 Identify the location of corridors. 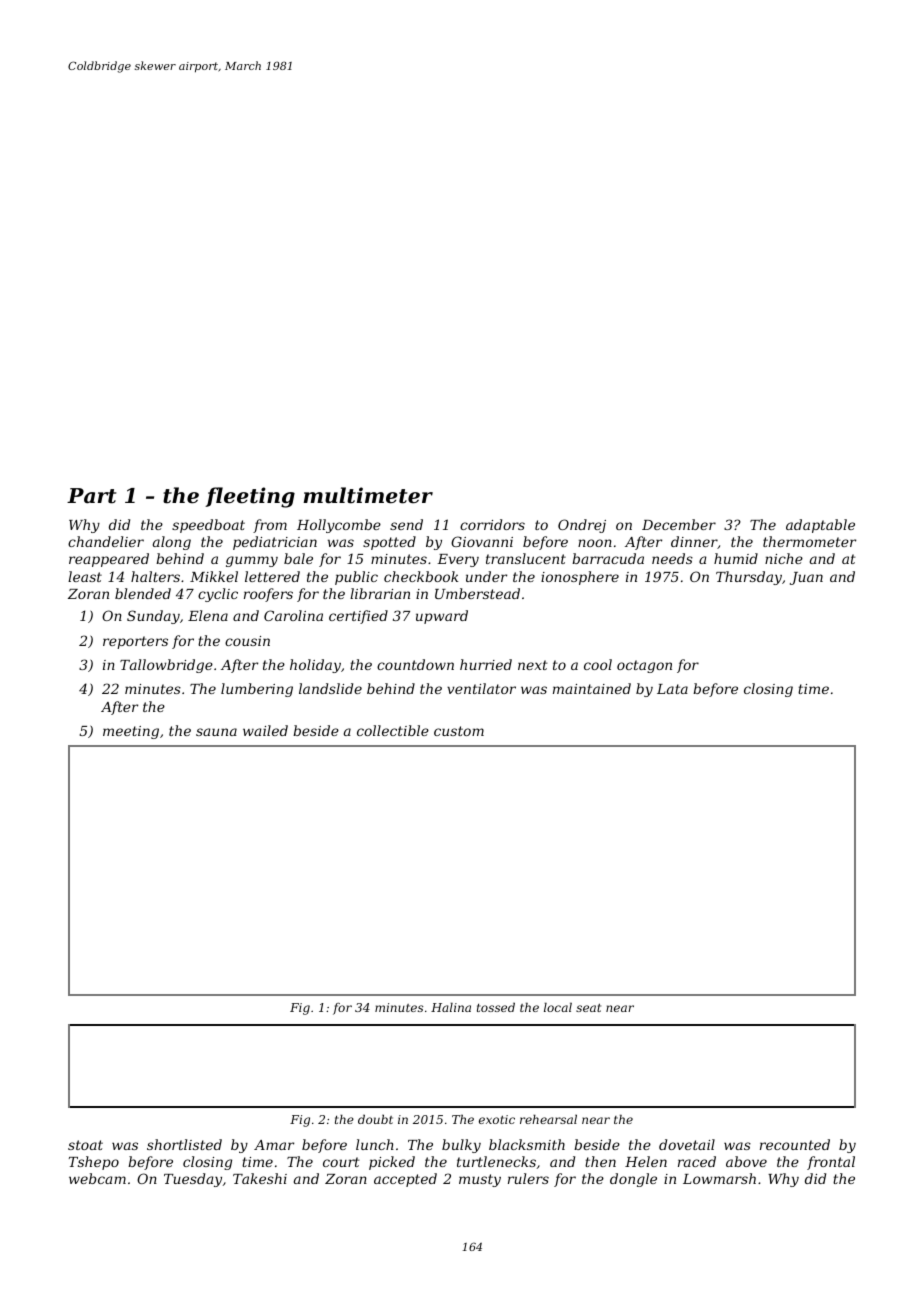
(492, 524).
